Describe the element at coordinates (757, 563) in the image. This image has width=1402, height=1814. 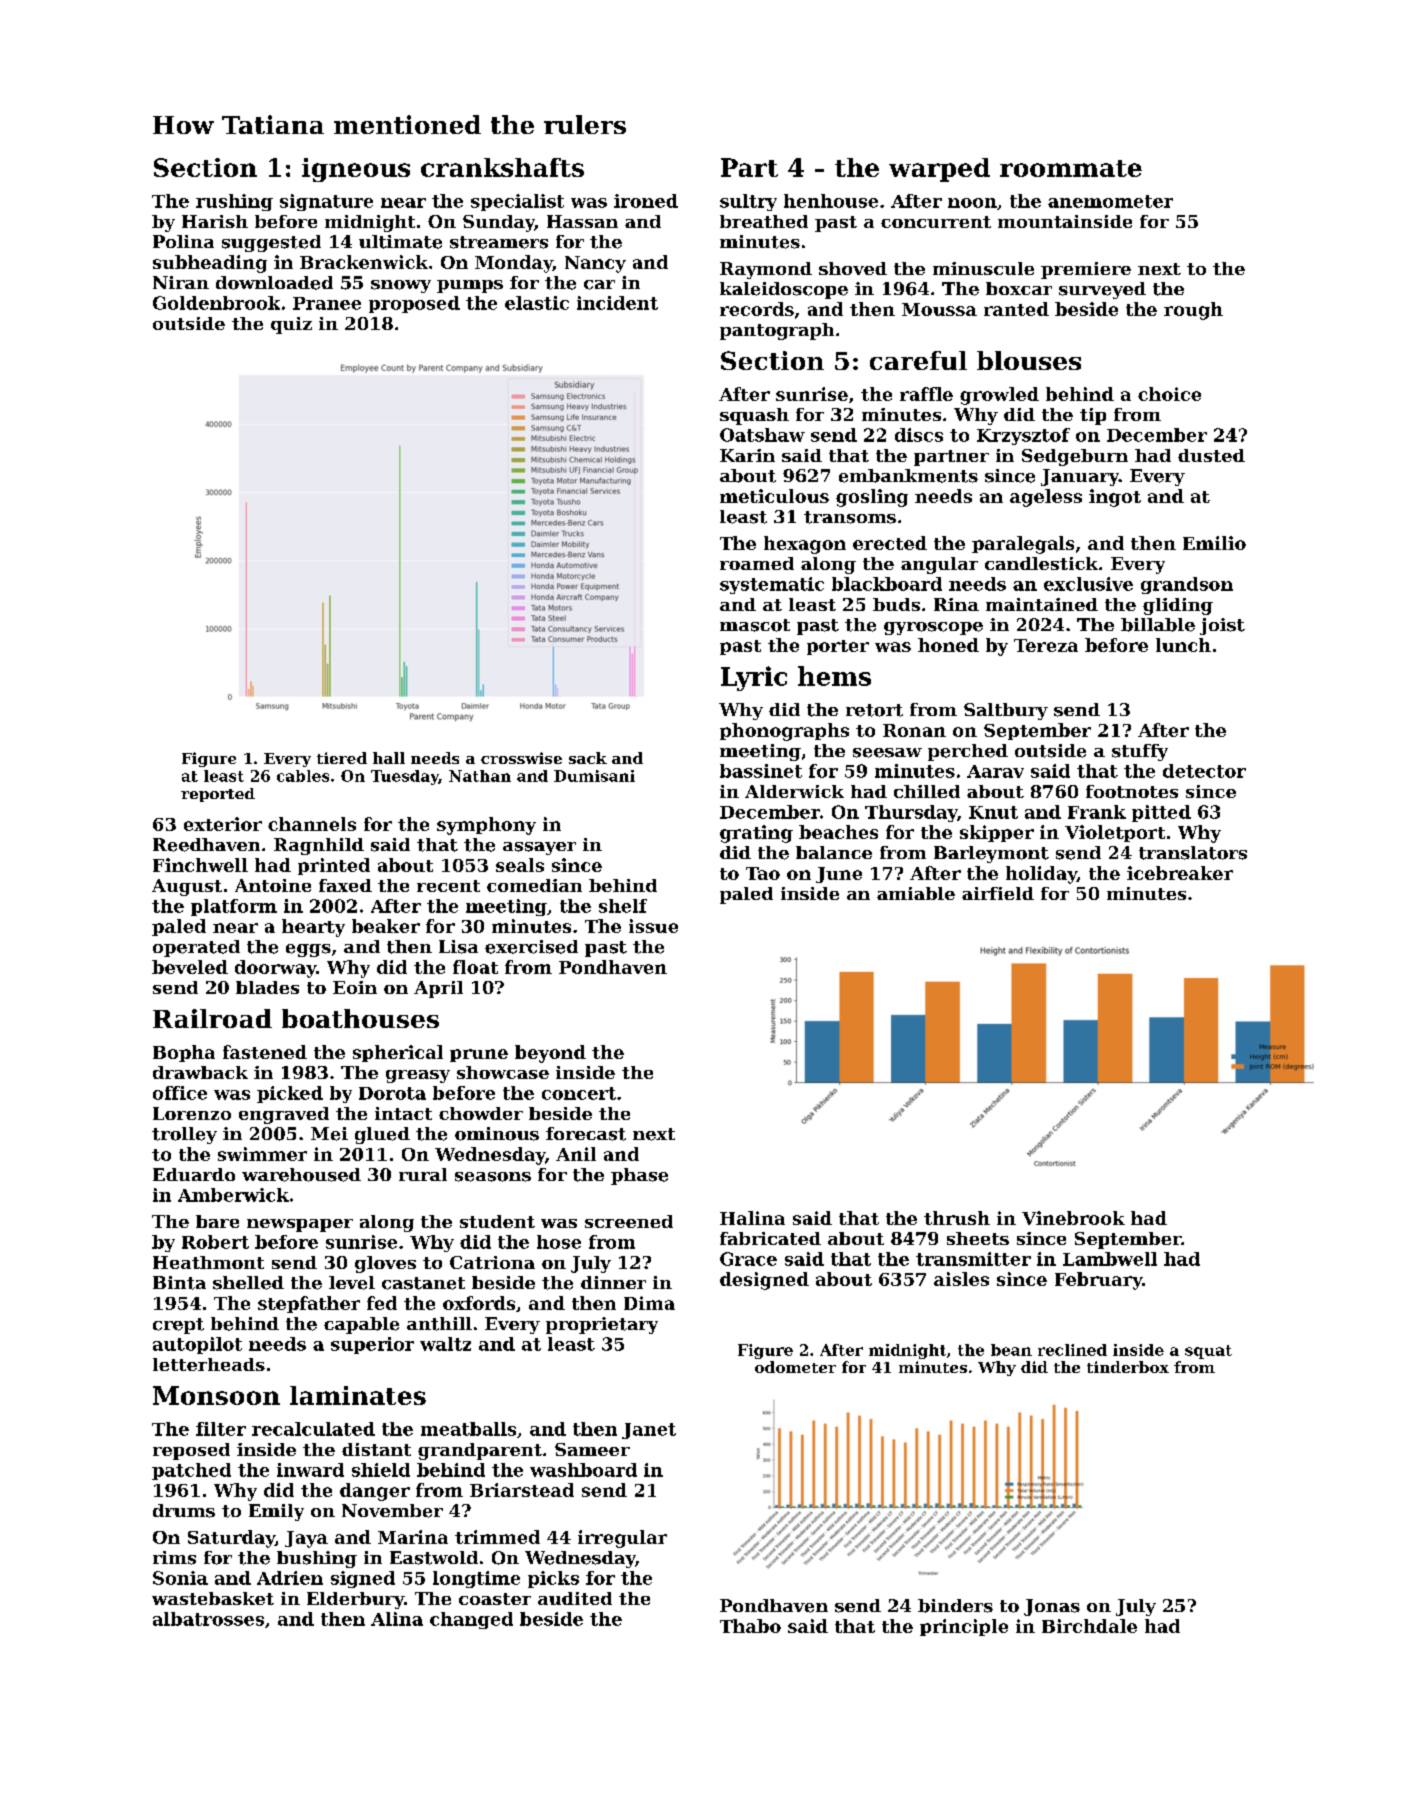
I see `roamed` at that location.
